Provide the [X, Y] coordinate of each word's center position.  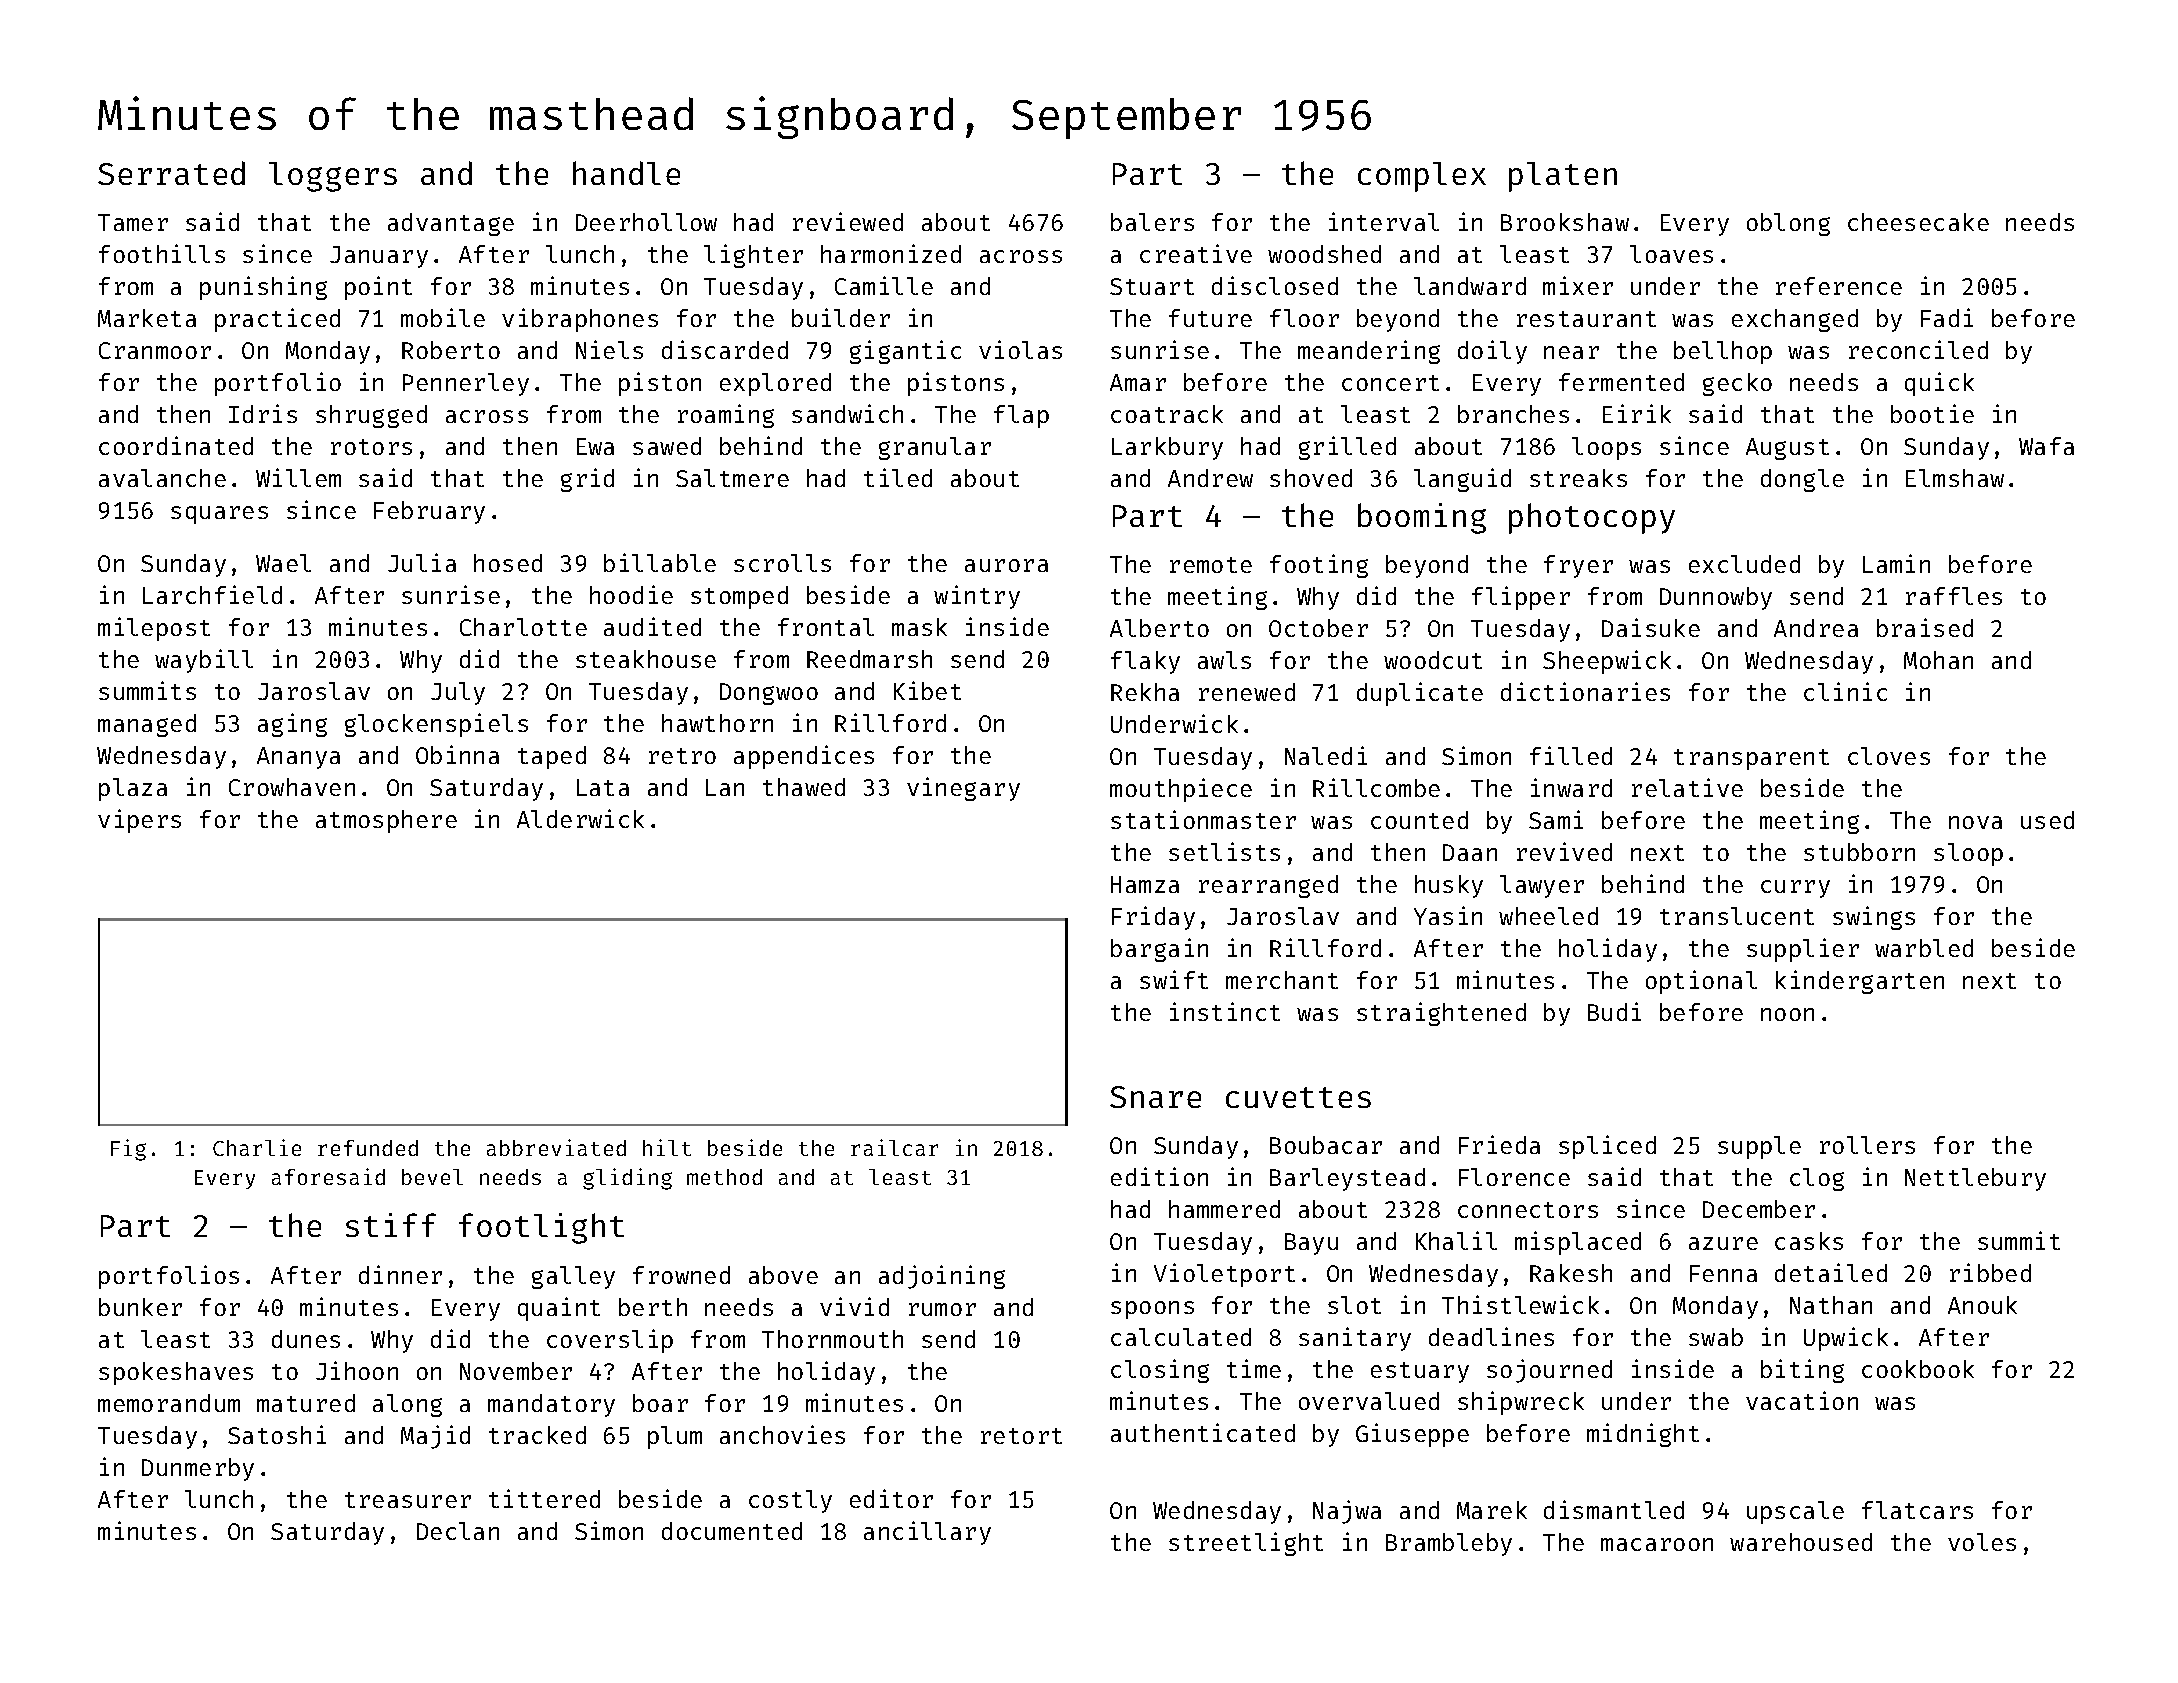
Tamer [133, 222]
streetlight [1246, 1544]
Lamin [1896, 563]
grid [587, 480]
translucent [1737, 916]
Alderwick [580, 818]
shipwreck [1521, 1403]
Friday [1153, 918]
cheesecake [1918, 222]
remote [1211, 565]
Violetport [1224, 1275]
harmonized [891, 253]
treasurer [408, 1500]
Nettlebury [1975, 1179]
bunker [140, 1307]
